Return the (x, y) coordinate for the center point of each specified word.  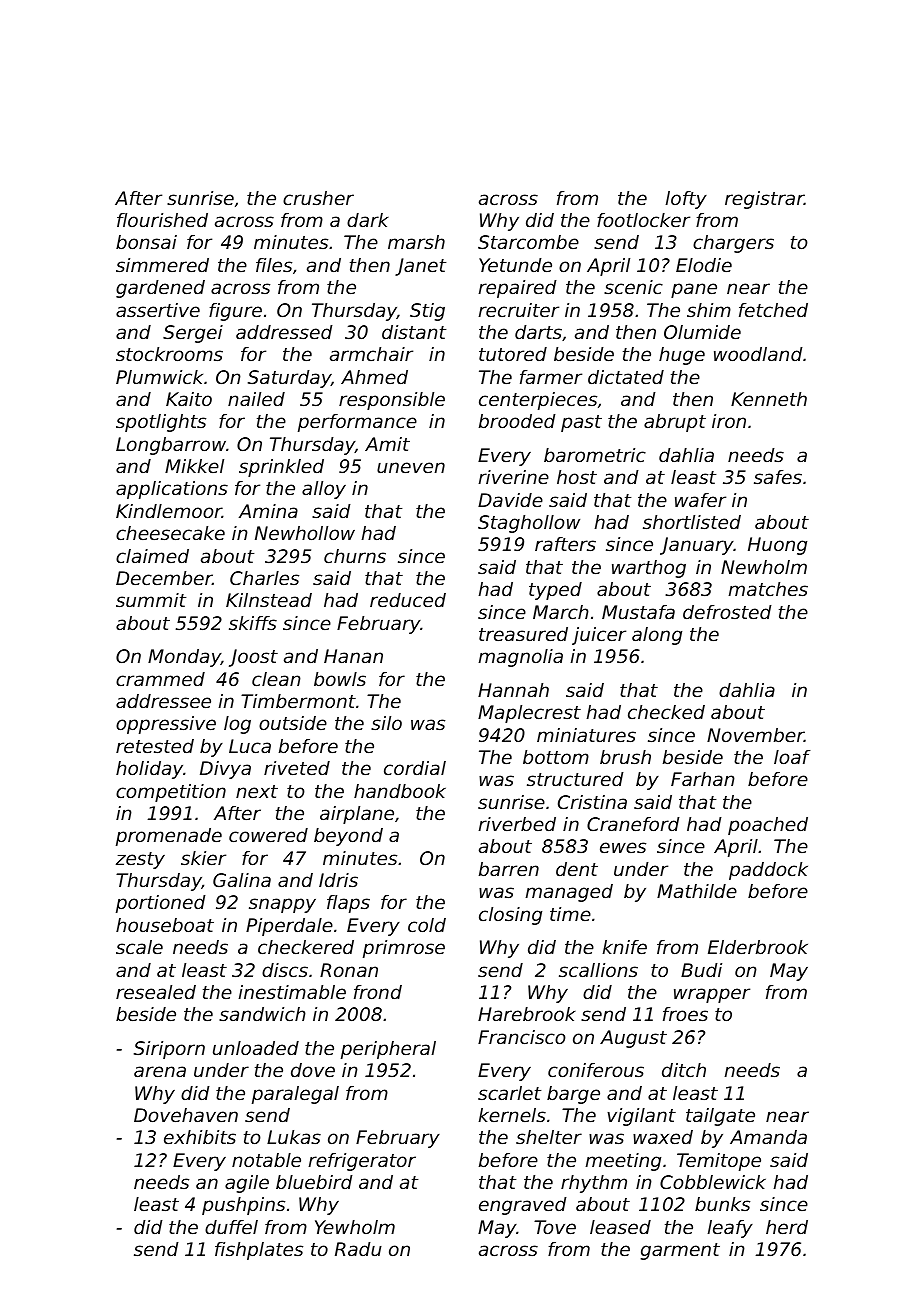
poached (768, 826)
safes (778, 477)
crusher (318, 198)
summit (151, 600)
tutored (513, 354)
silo (386, 723)
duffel (231, 1227)
